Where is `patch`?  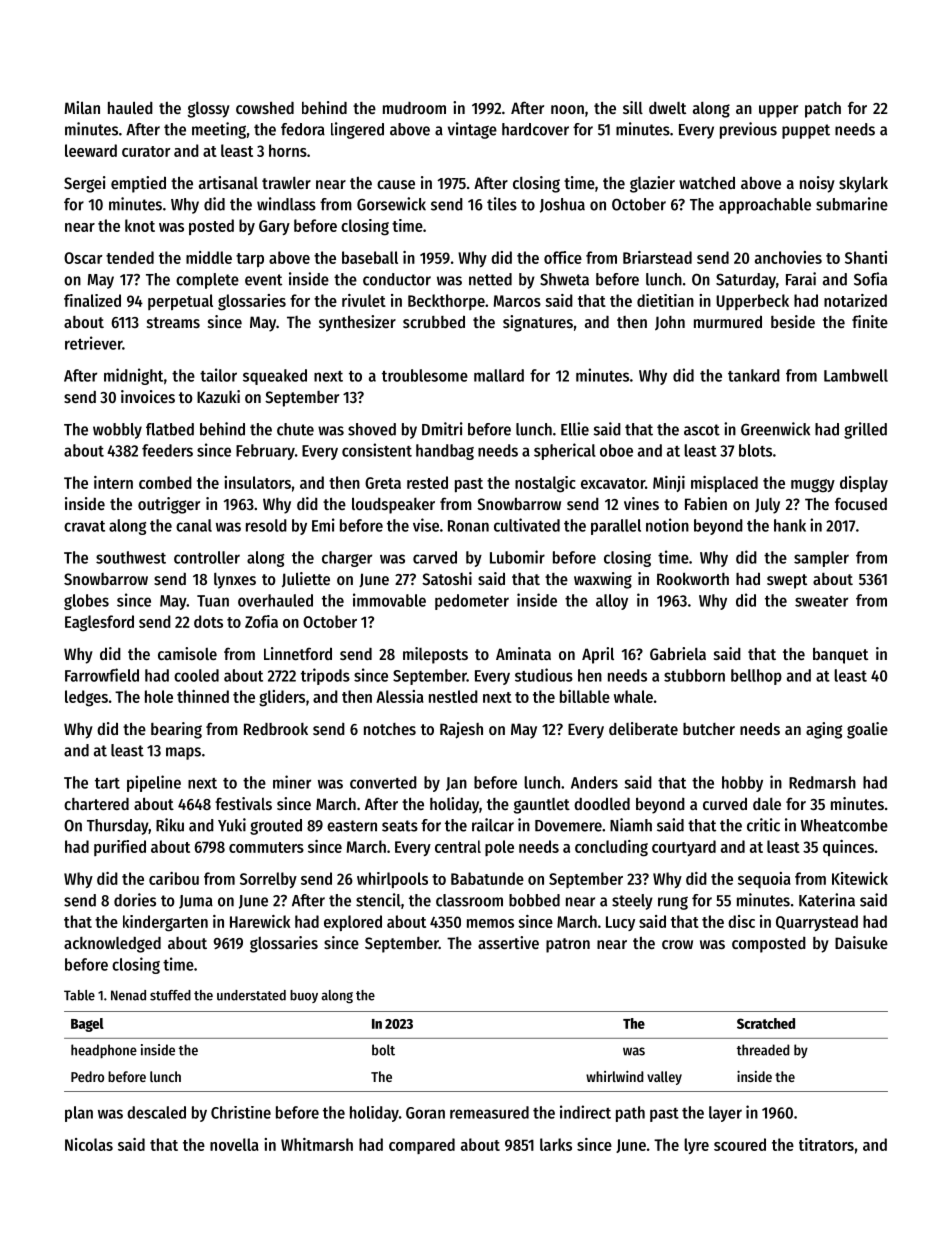
patch is located at coordinates (823, 110).
